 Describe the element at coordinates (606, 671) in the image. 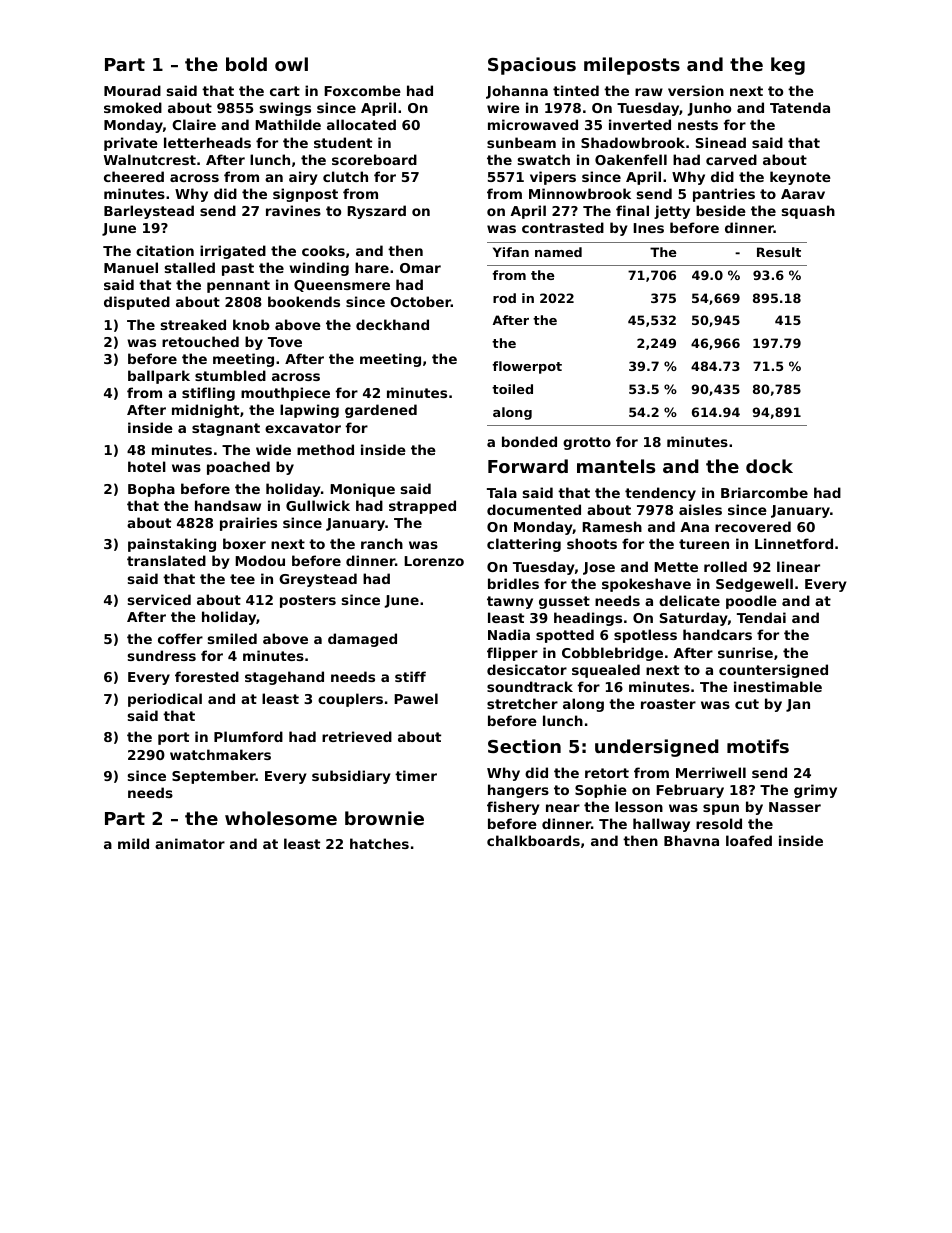

I see `squealed` at that location.
